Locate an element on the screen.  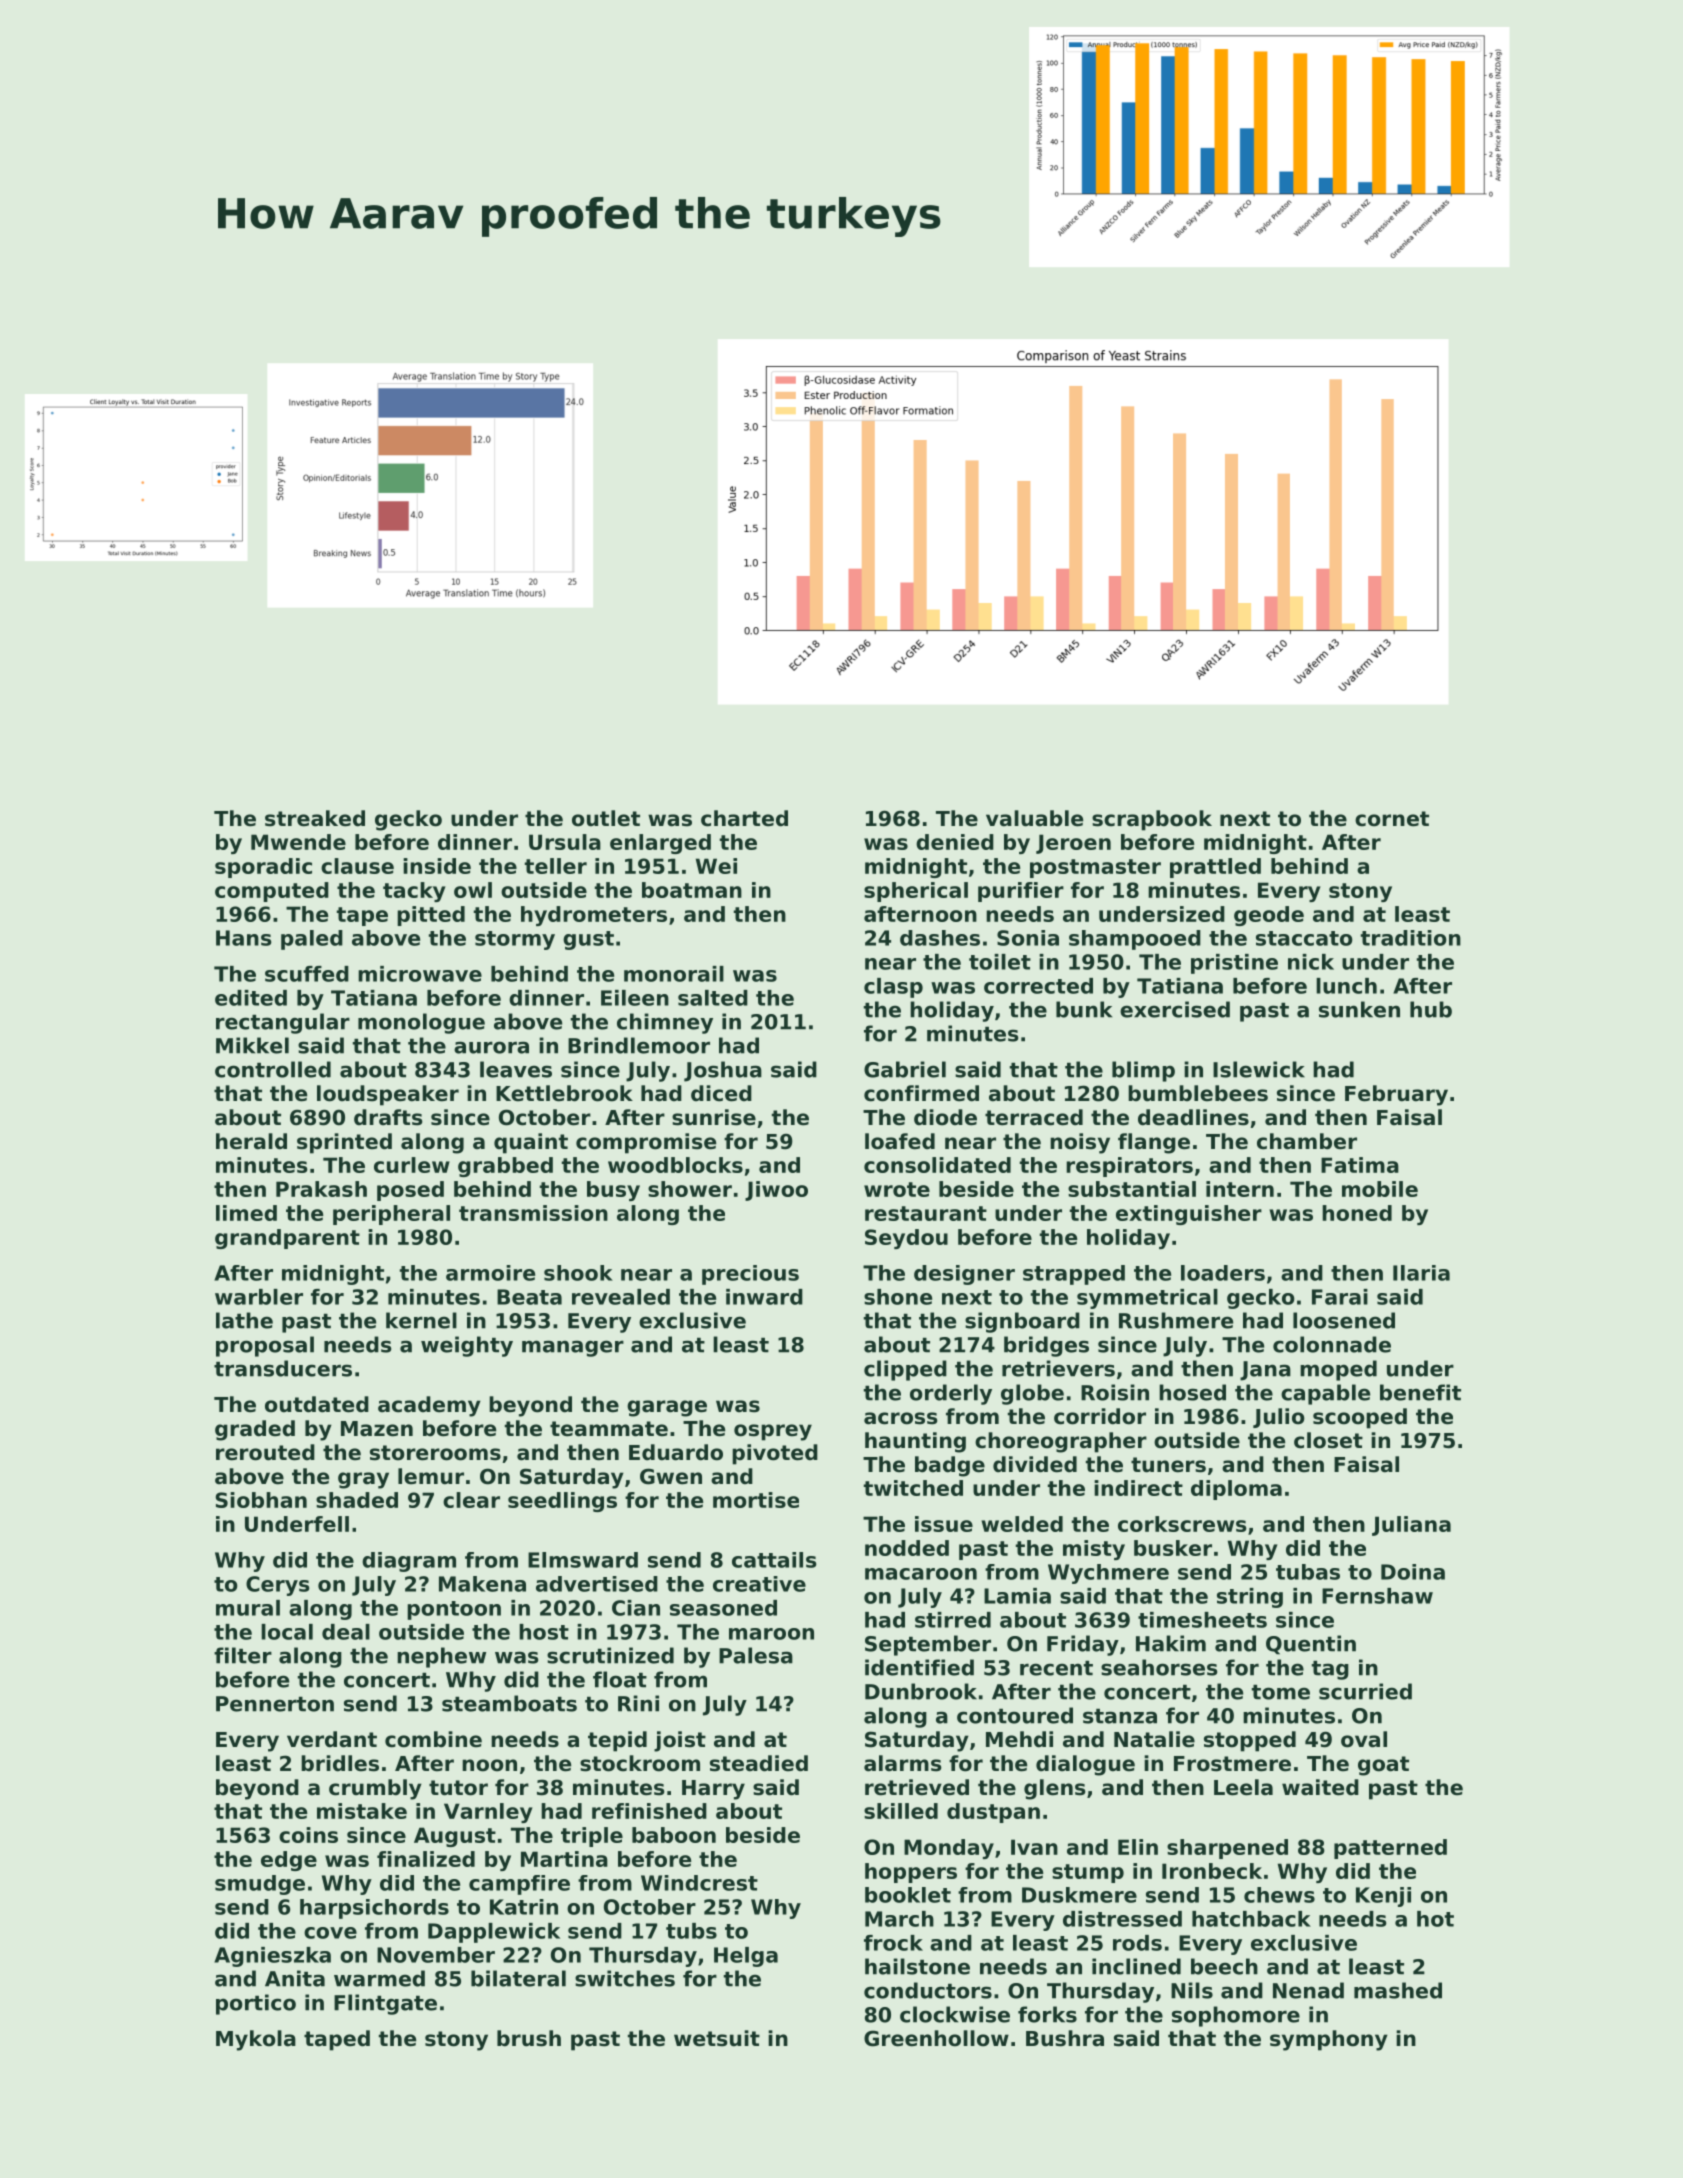
shook is located at coordinates (578, 1273).
